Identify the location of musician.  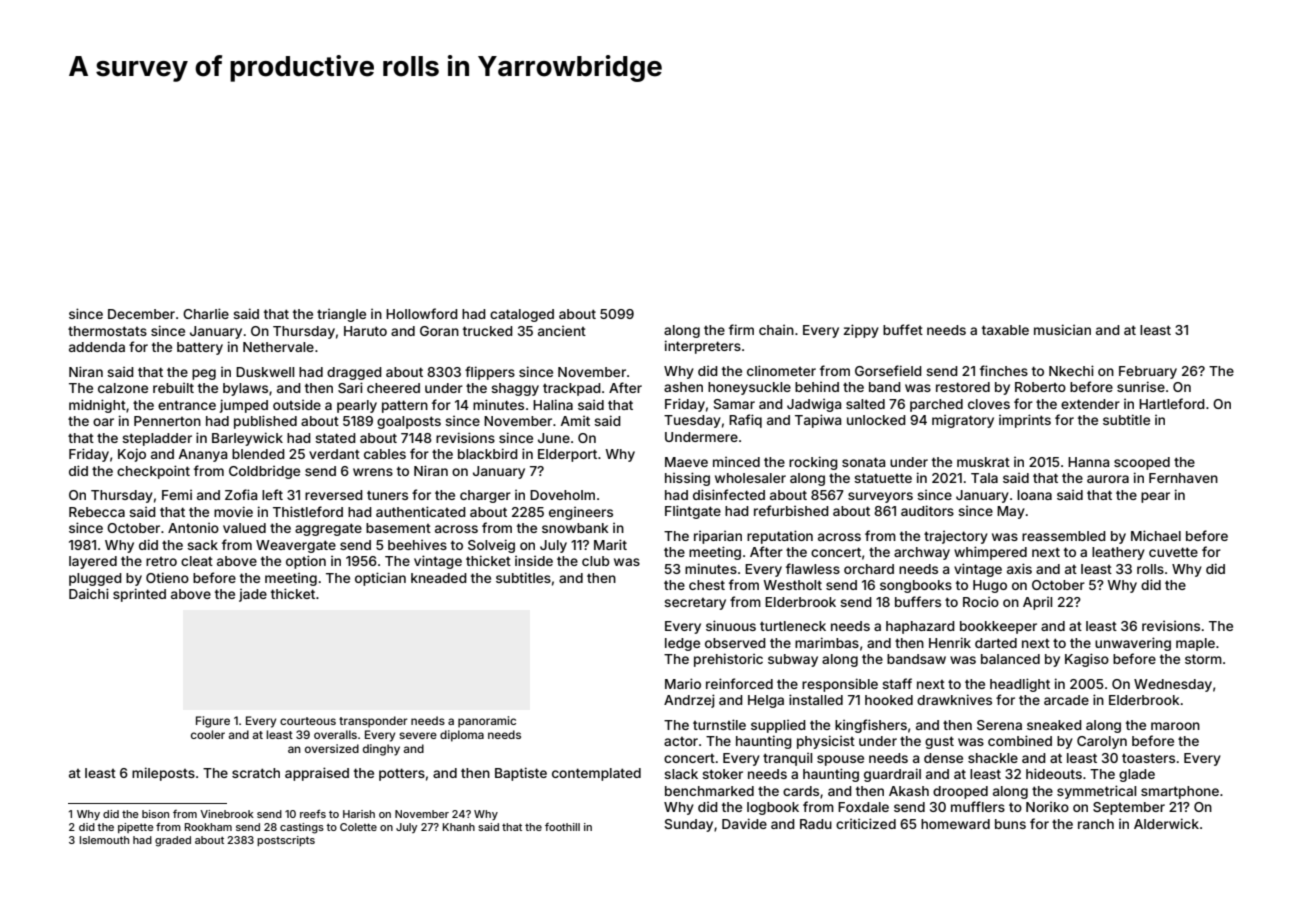
(1062, 329).
